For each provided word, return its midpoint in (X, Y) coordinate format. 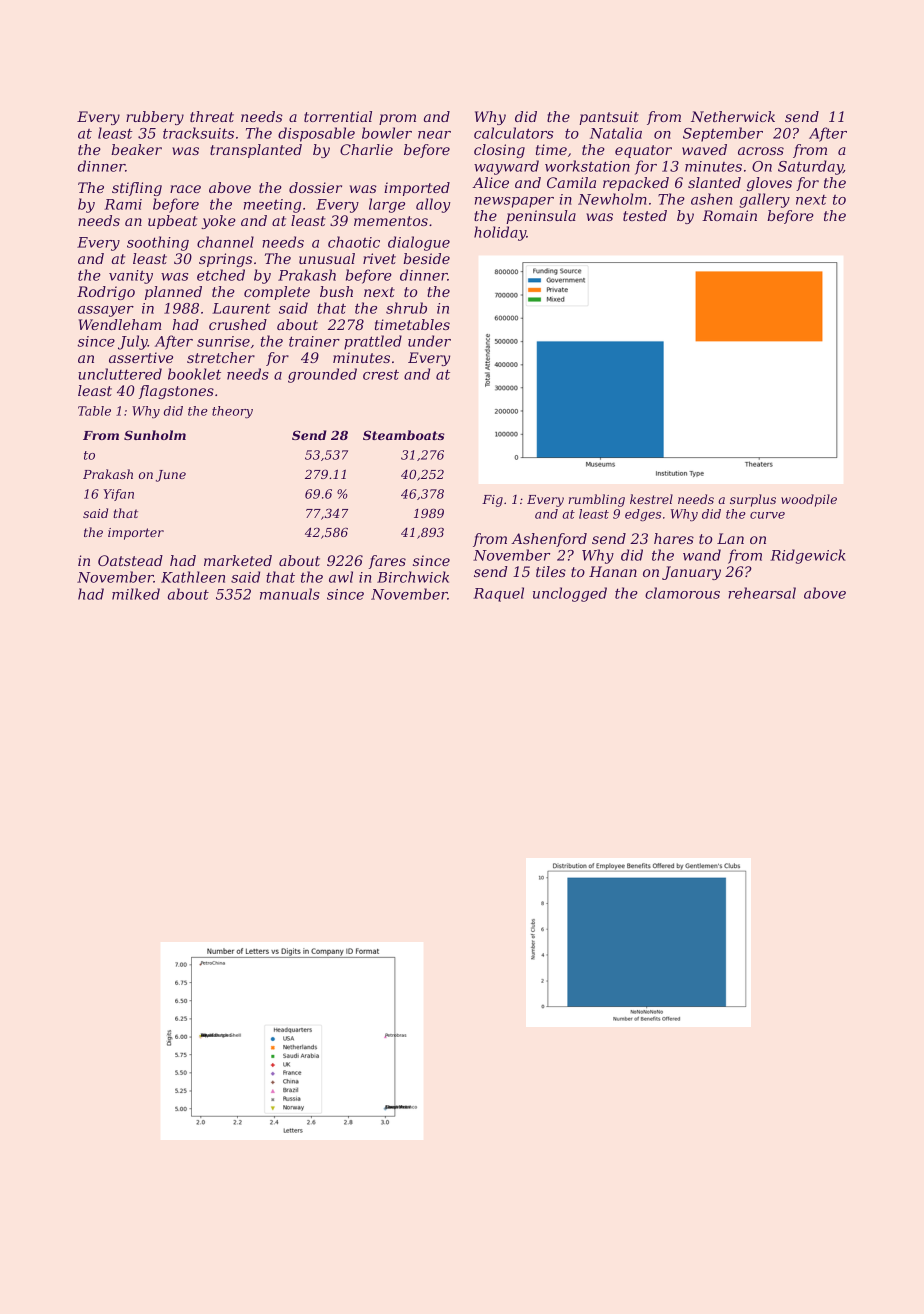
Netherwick (733, 116)
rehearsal (762, 593)
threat (212, 116)
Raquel (498, 594)
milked (136, 594)
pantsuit (609, 118)
